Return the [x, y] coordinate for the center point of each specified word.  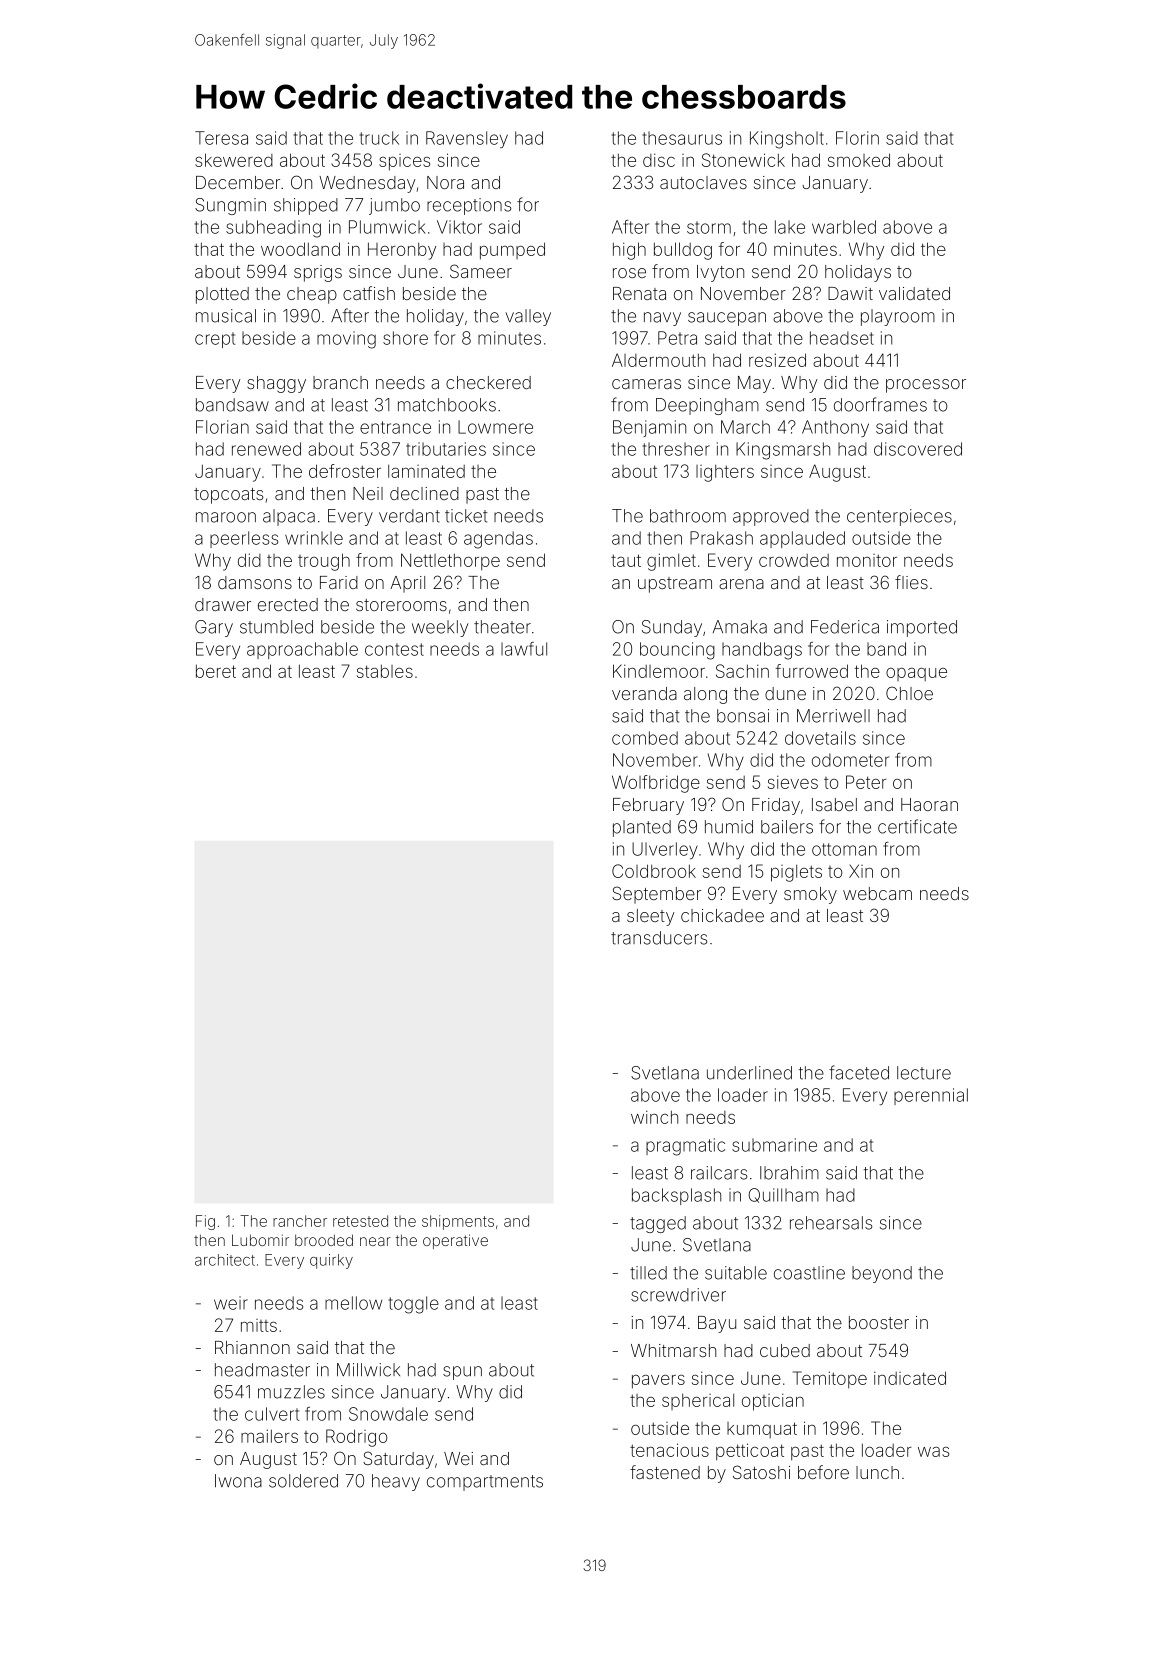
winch [654, 1117]
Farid [339, 582]
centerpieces [899, 517]
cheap [312, 295]
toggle [414, 1305]
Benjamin [649, 428]
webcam [877, 893]
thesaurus [682, 138]
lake [790, 227]
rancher [300, 1221]
